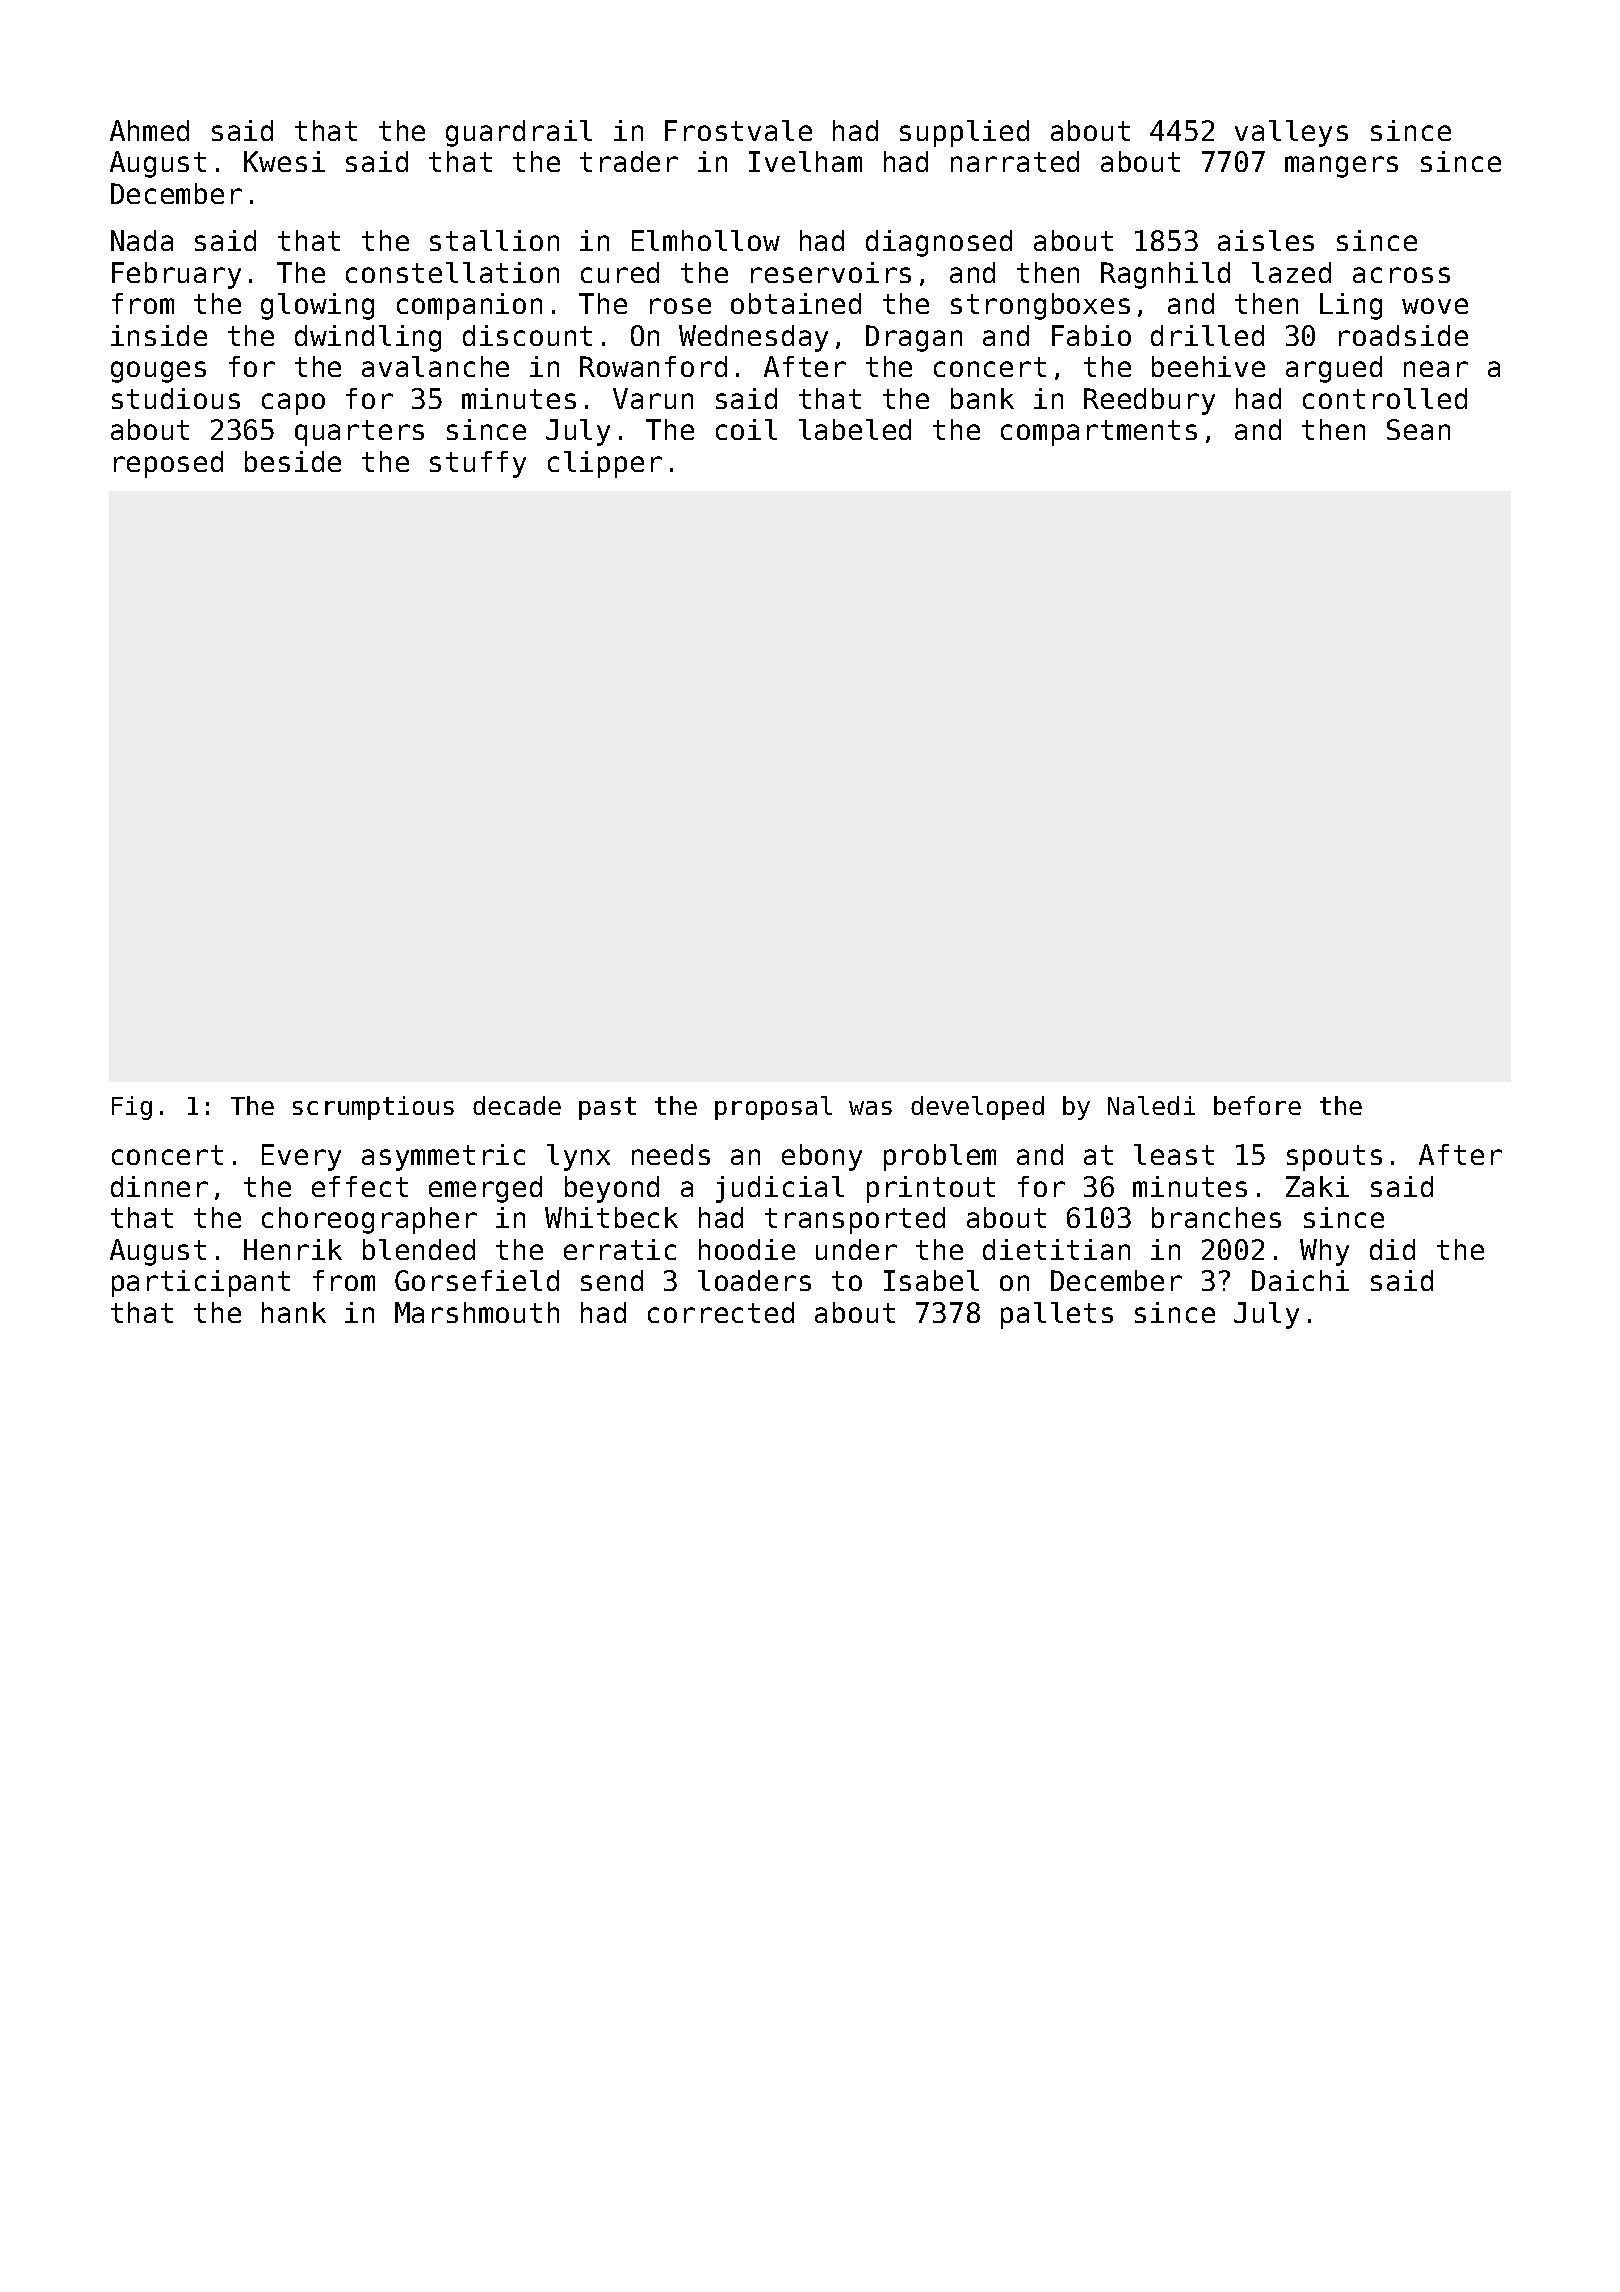 This page has height=2292, width=1620. What do you see at coordinates (754, 1280) in the page?
I see `loaders` at bounding box center [754, 1280].
